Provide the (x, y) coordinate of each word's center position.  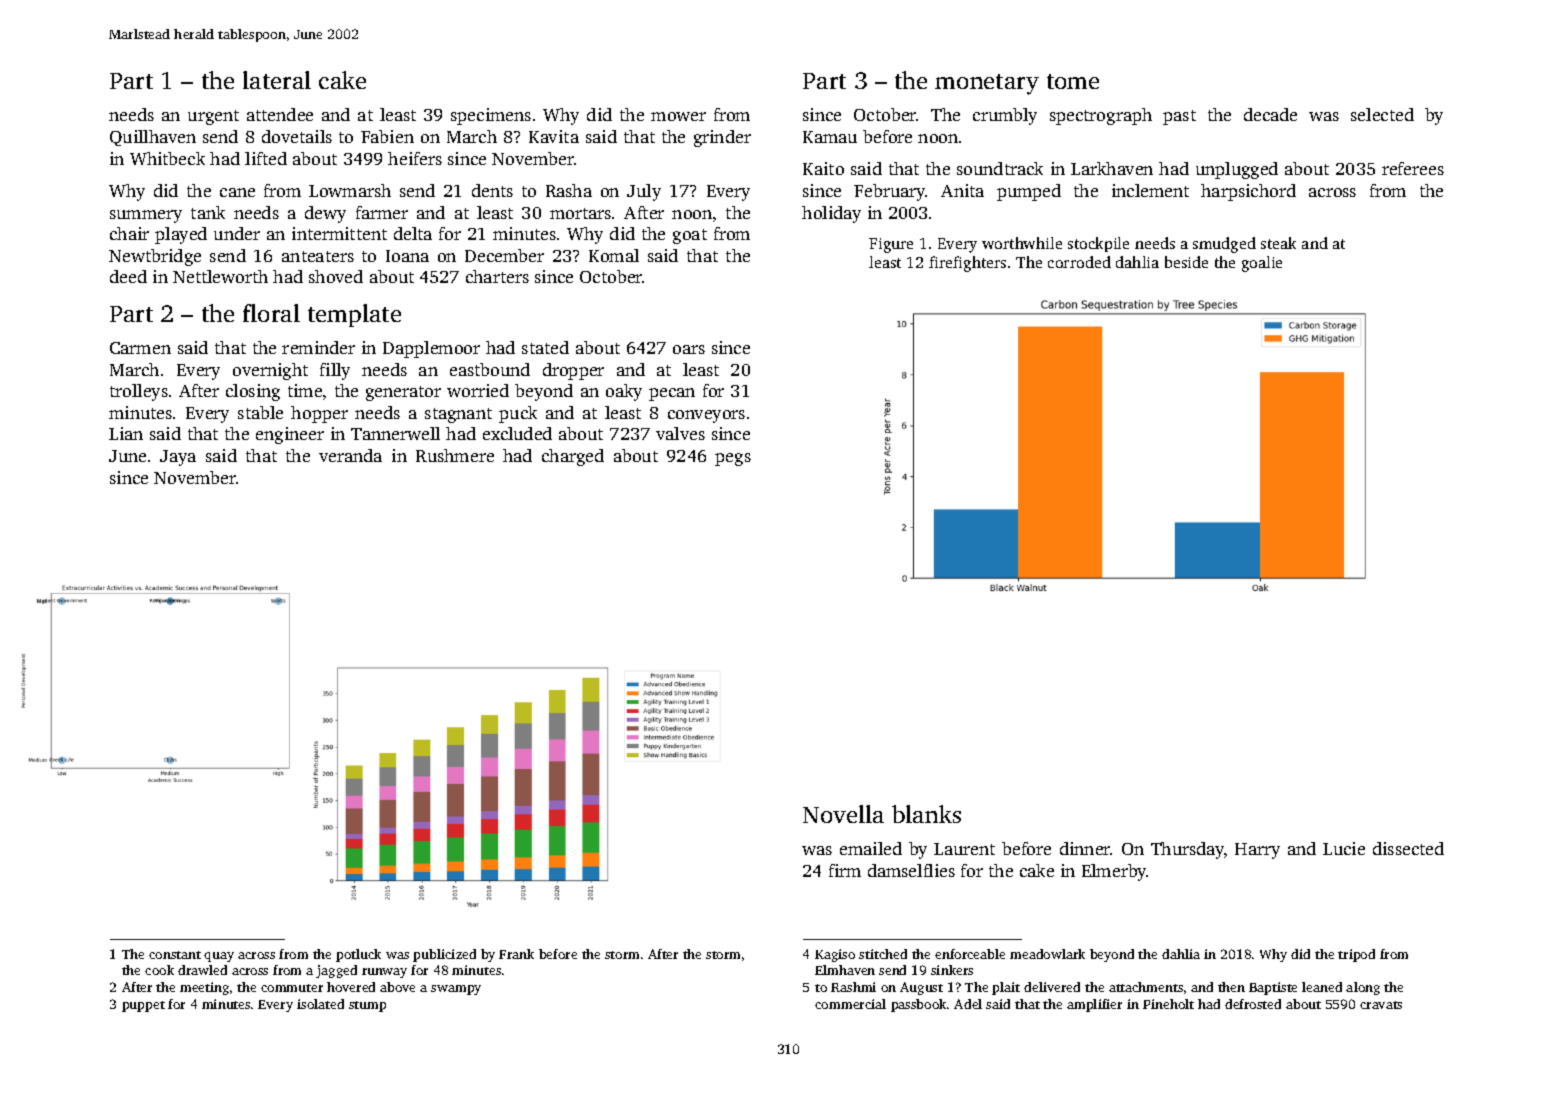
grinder (722, 138)
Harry (1257, 851)
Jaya (178, 458)
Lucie (1344, 848)
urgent (213, 117)
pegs (733, 459)
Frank (516, 954)
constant (175, 955)
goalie (1262, 264)
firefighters (967, 264)
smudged (1224, 245)
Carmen (140, 348)
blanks (926, 814)
